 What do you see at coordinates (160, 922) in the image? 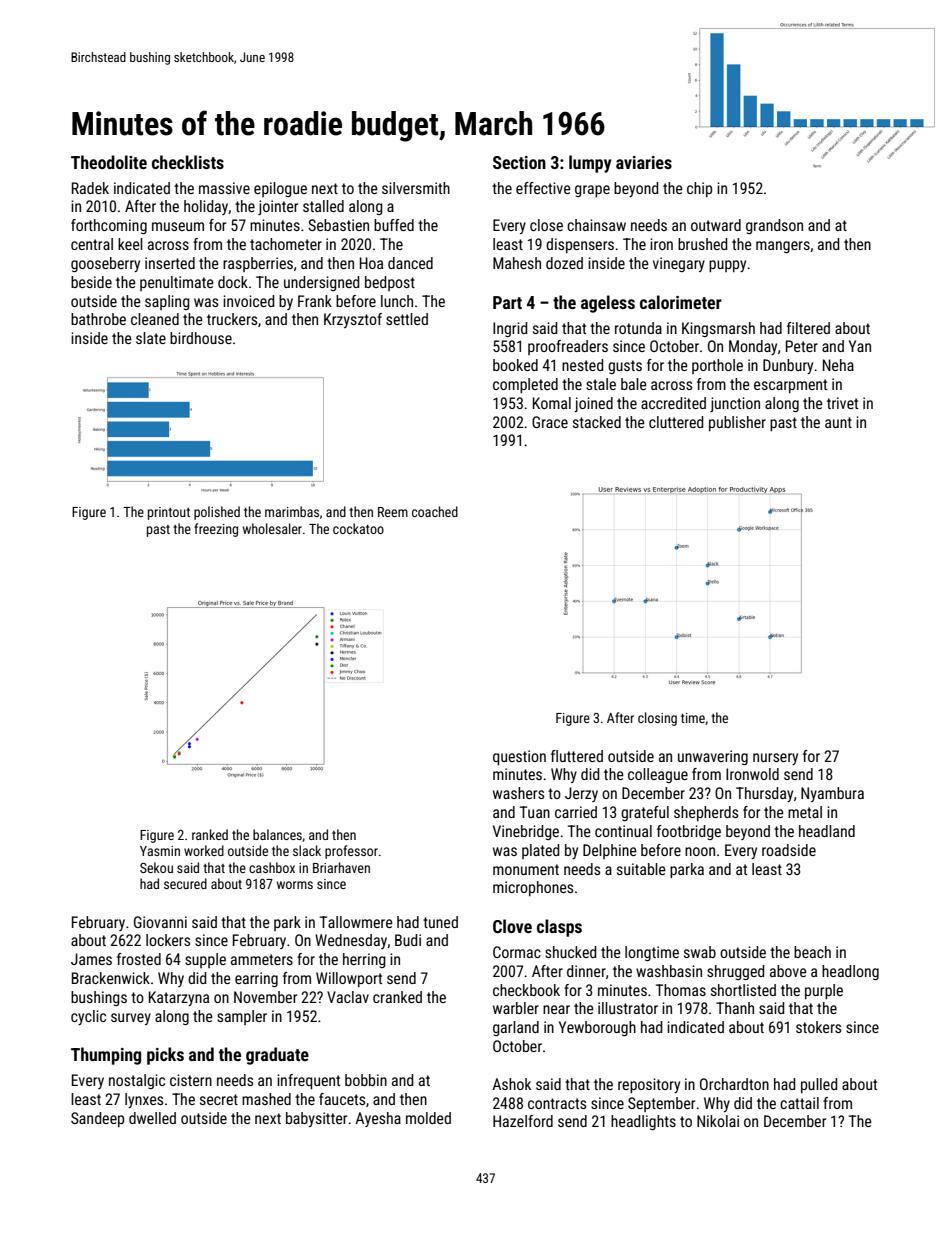
I see `Giovanni` at bounding box center [160, 922].
